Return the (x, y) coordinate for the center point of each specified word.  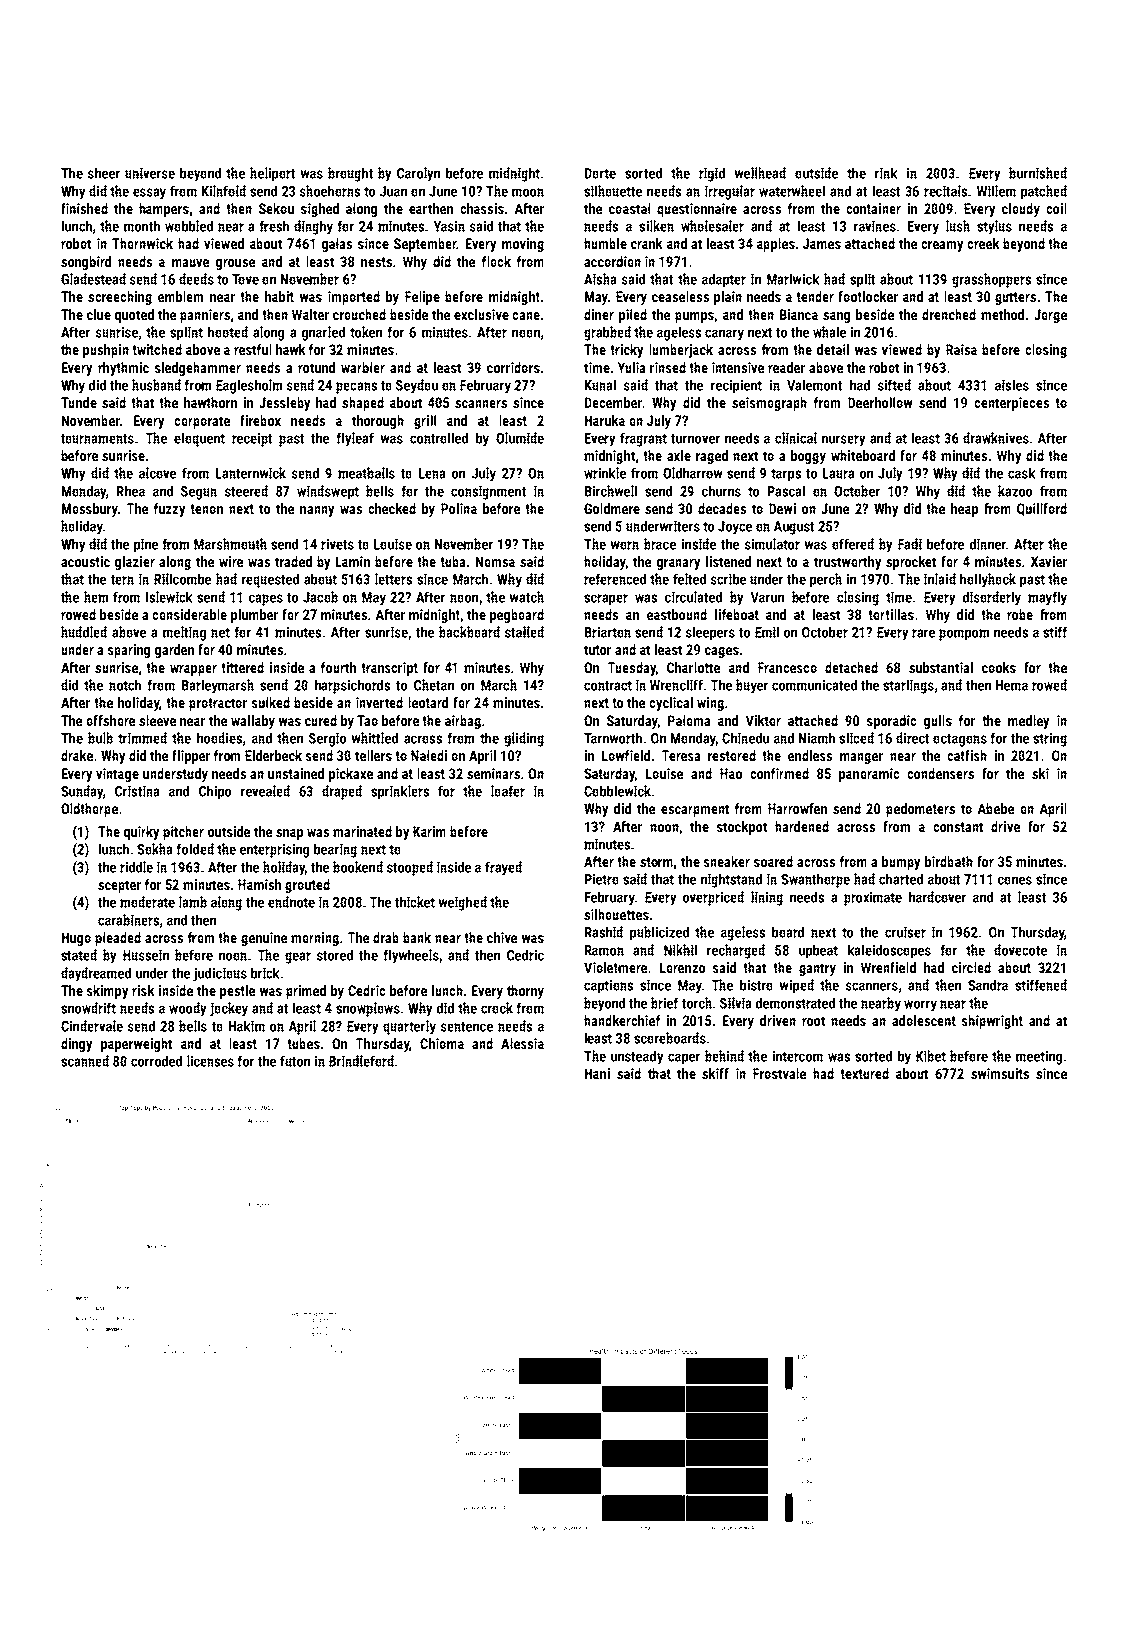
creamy (942, 246)
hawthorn (210, 402)
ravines (875, 226)
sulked (271, 702)
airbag (463, 722)
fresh (274, 226)
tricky (626, 351)
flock (496, 261)
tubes (303, 1043)
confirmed (779, 773)
